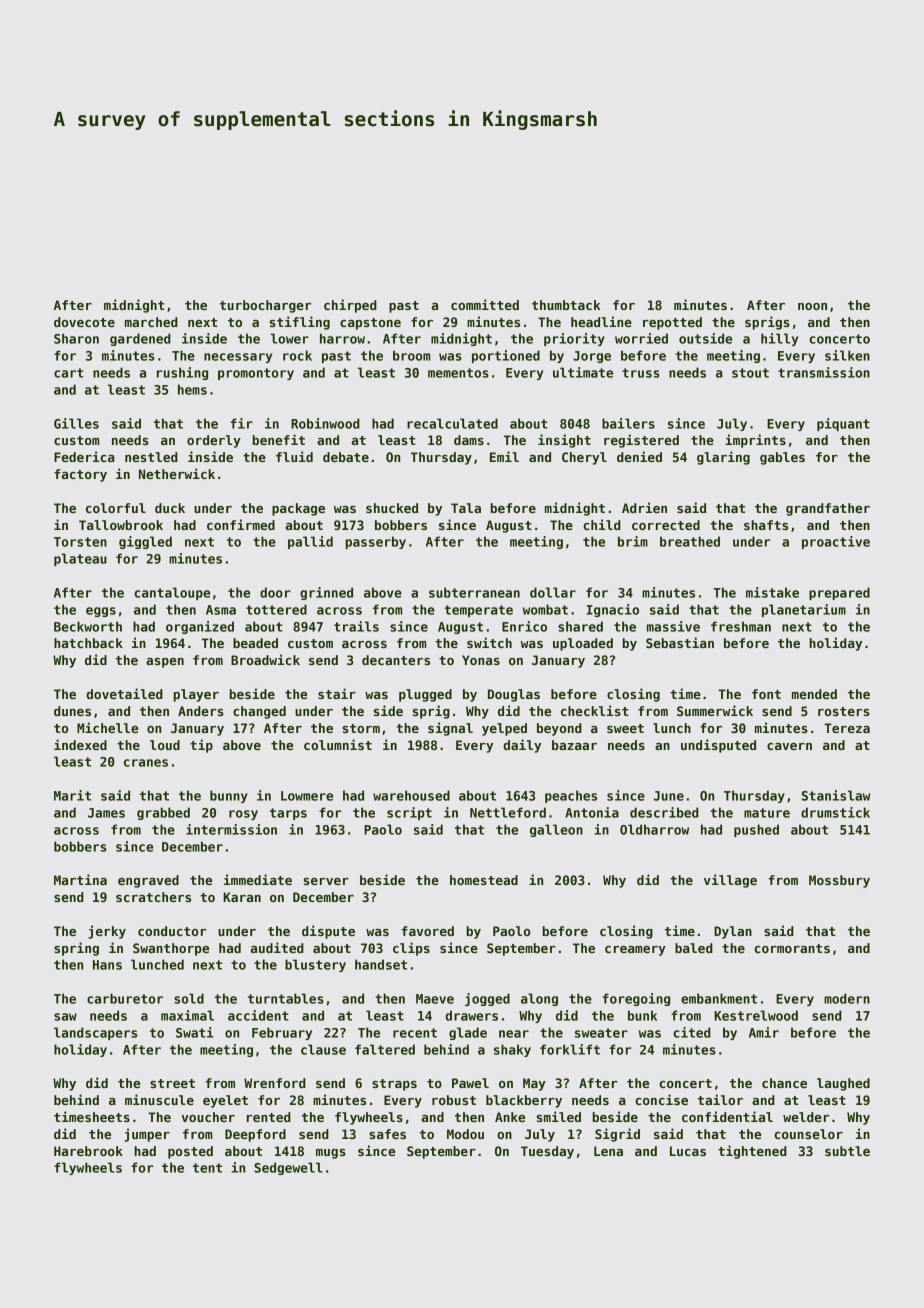  What do you see at coordinates (238, 358) in the screenshot?
I see `necessary` at bounding box center [238, 358].
